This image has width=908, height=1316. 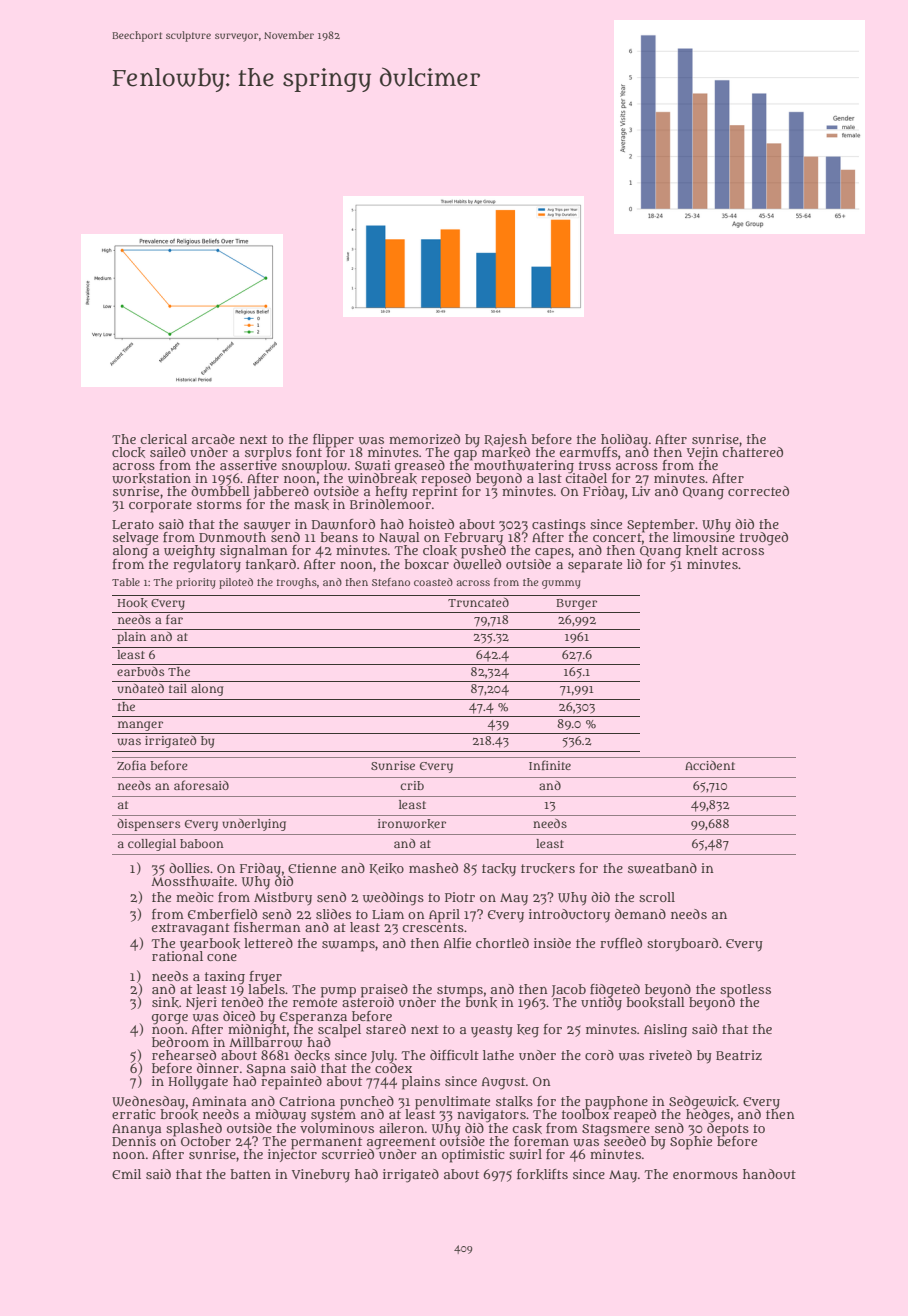 I want to click on Table, so click(x=126, y=582).
